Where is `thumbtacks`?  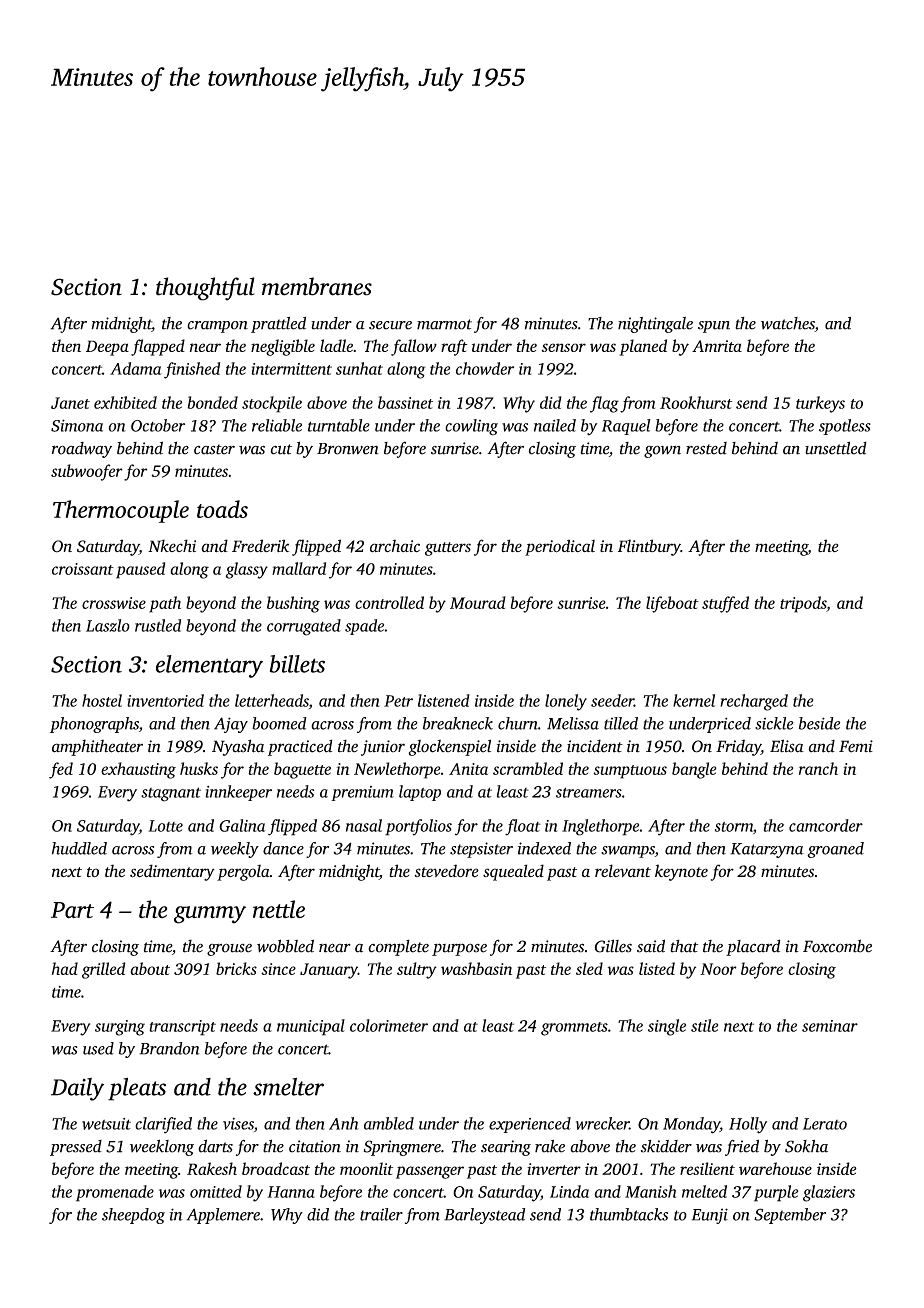
thumbtacks is located at coordinates (629, 1214).
